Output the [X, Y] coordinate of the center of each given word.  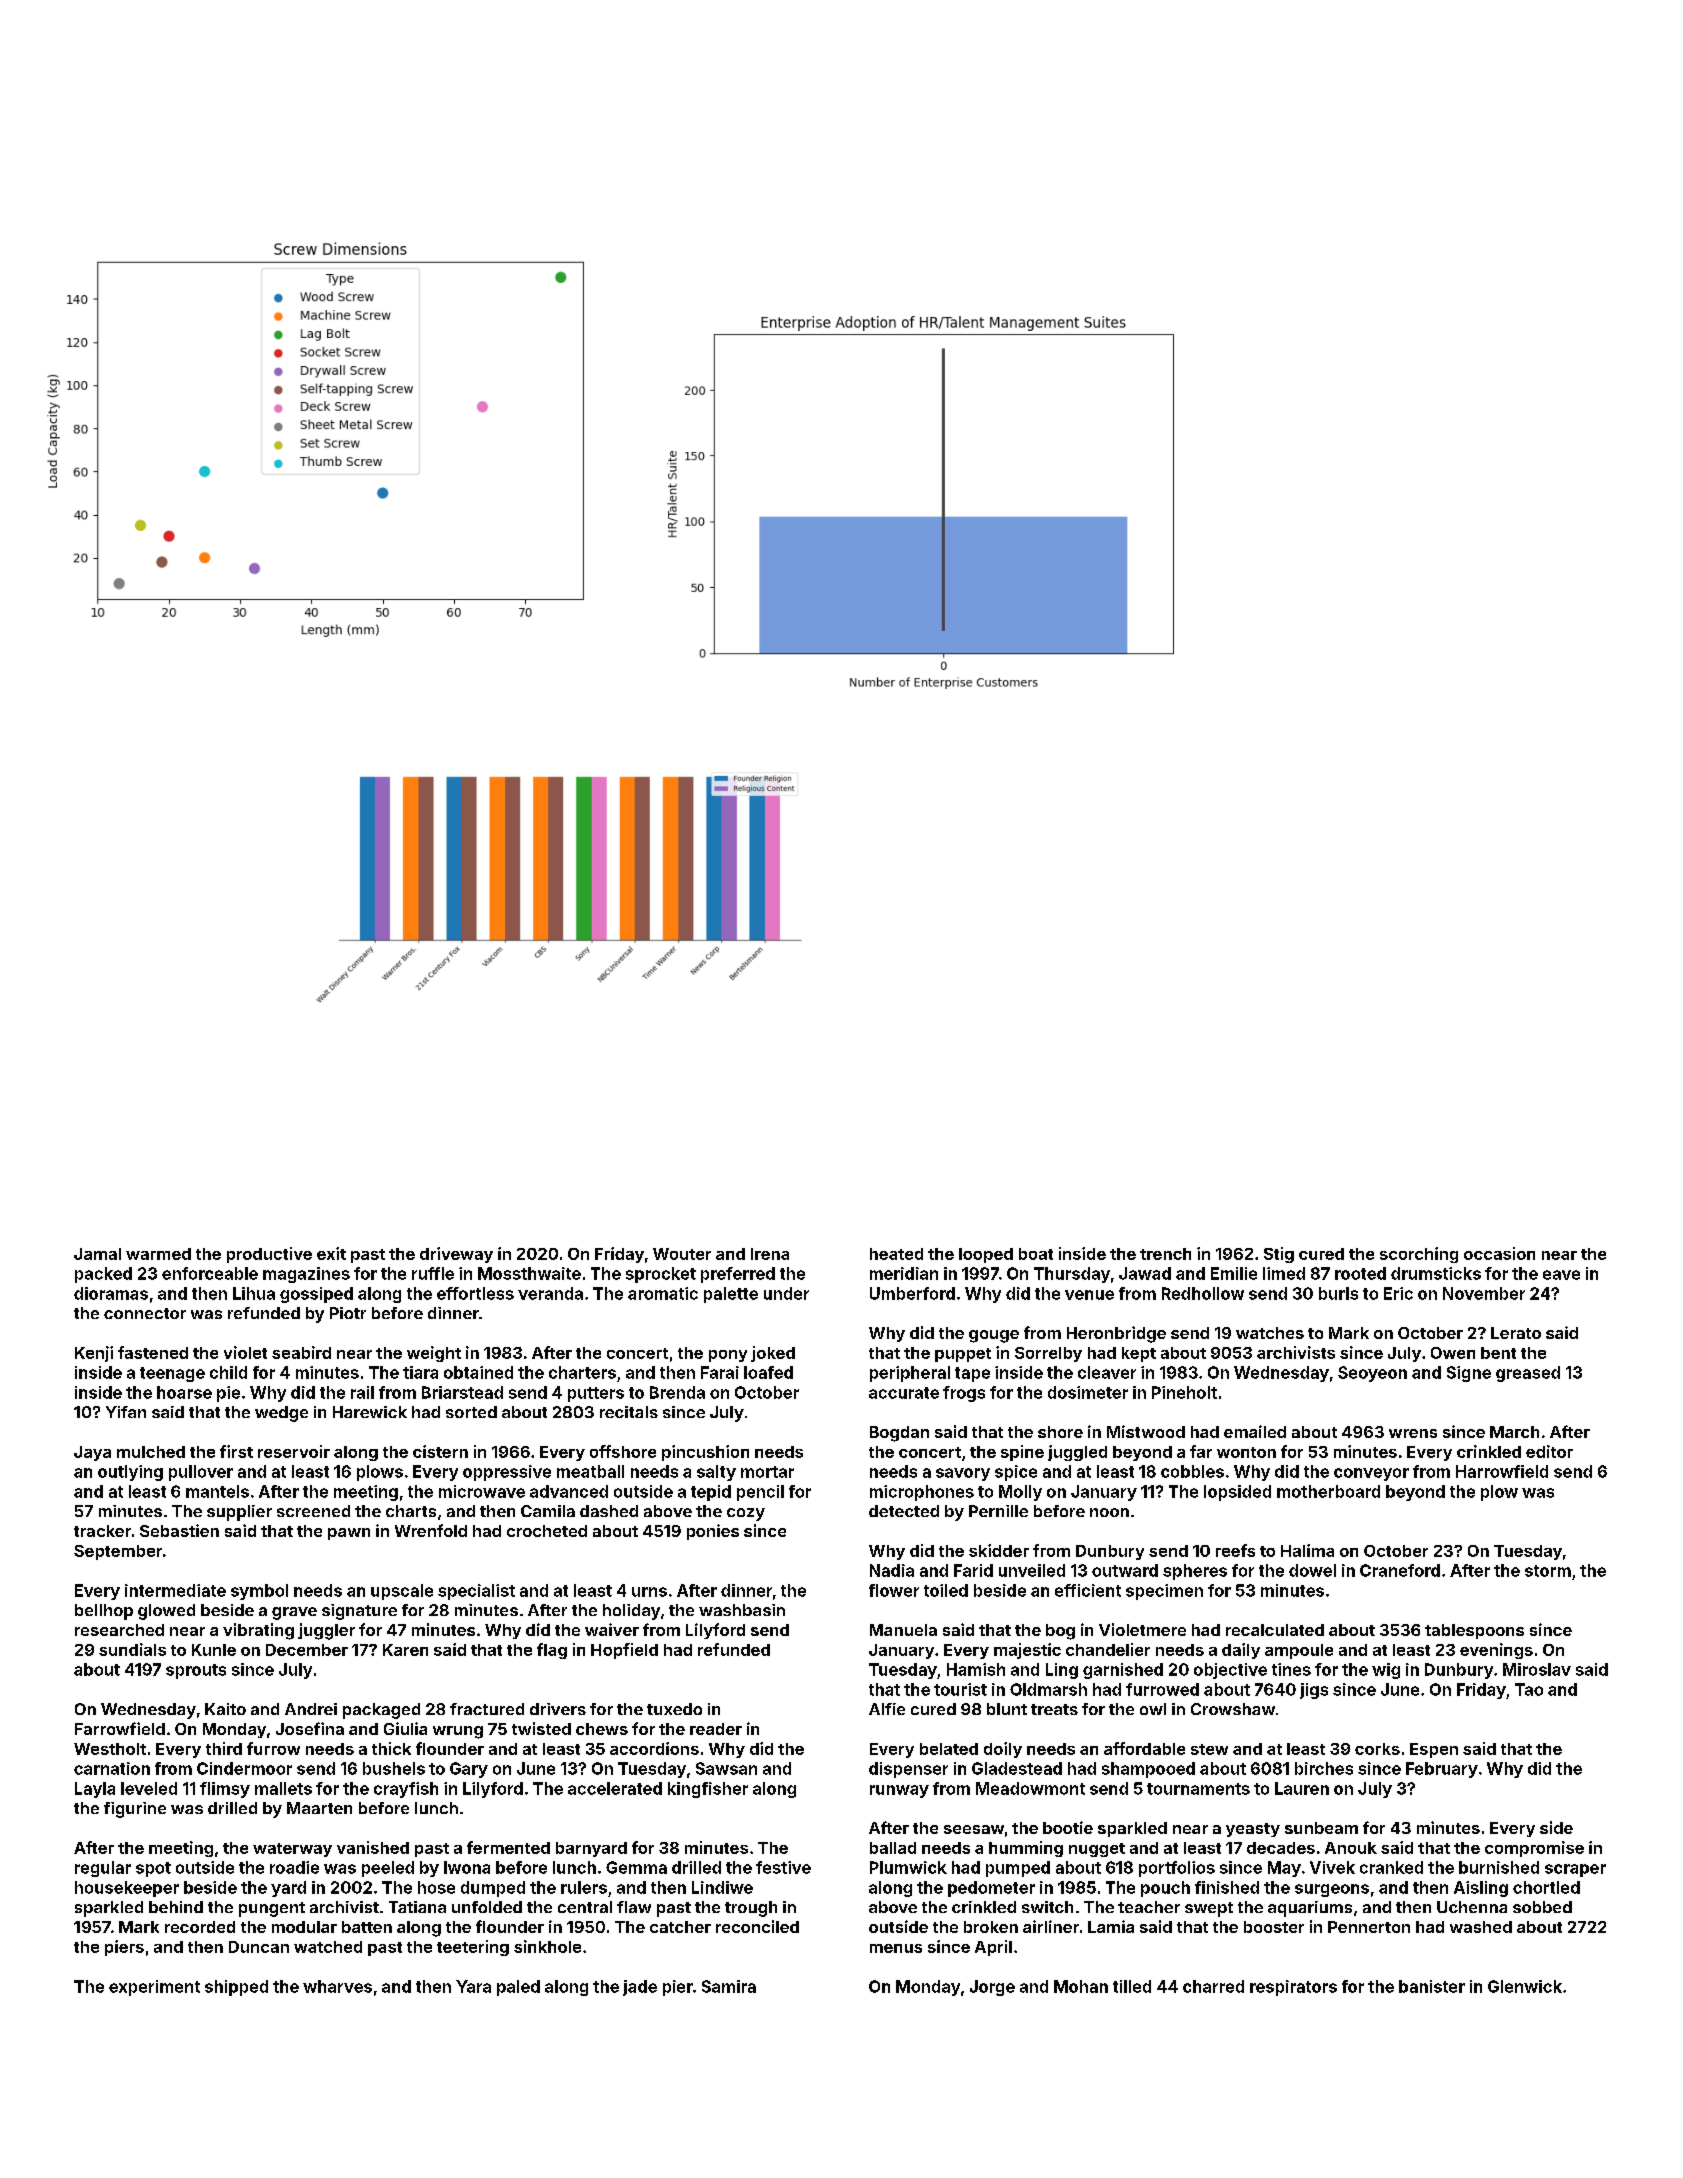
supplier [239, 1513]
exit [331, 1253]
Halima [1307, 1550]
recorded [200, 1927]
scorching [1419, 1255]
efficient [1088, 1590]
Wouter [682, 1254]
